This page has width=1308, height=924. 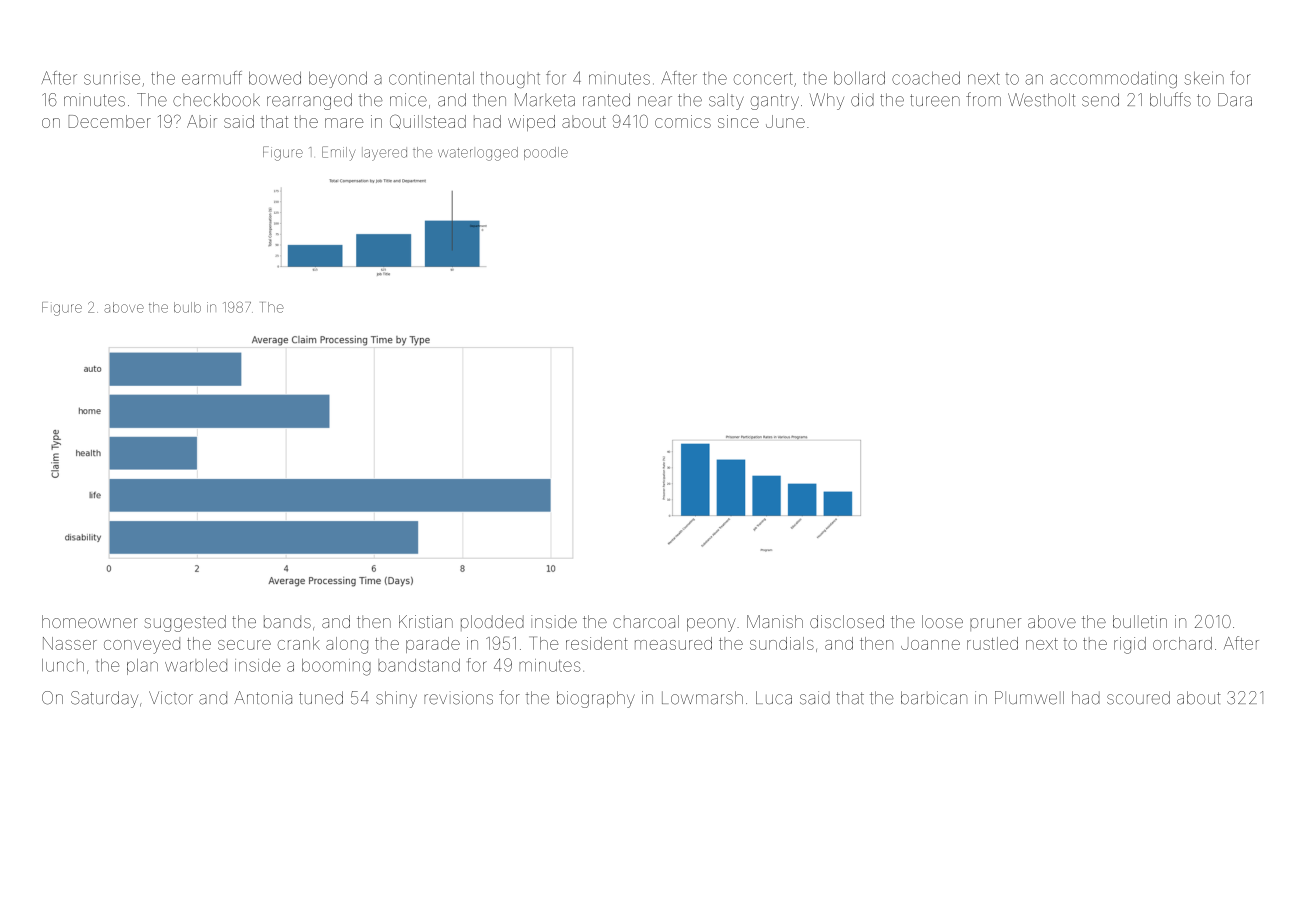 I want to click on Emily, so click(x=338, y=153).
